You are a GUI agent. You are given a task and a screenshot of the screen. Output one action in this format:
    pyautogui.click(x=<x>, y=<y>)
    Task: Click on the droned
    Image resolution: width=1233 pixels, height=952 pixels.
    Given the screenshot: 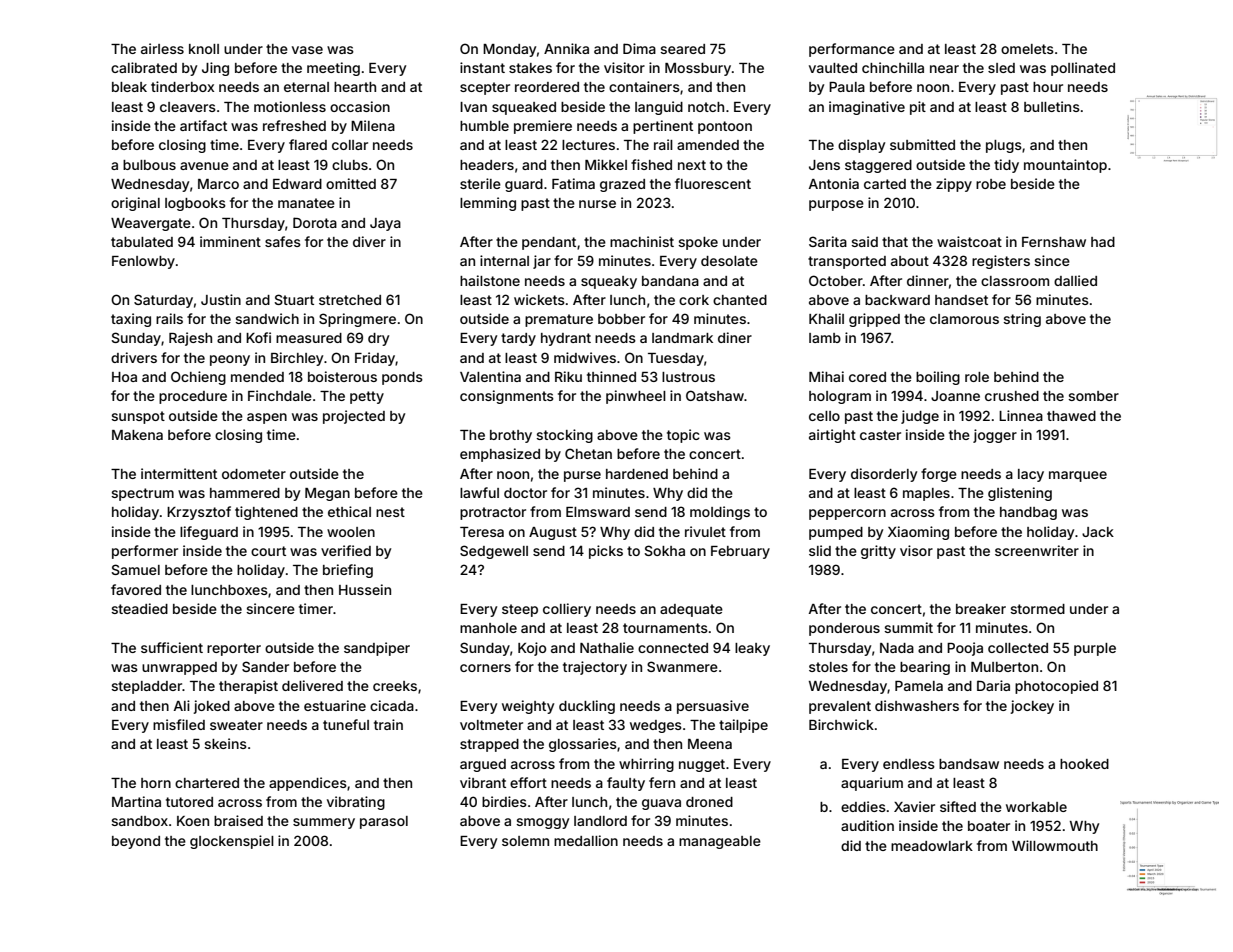 What is the action you would take?
    pyautogui.click(x=709, y=802)
